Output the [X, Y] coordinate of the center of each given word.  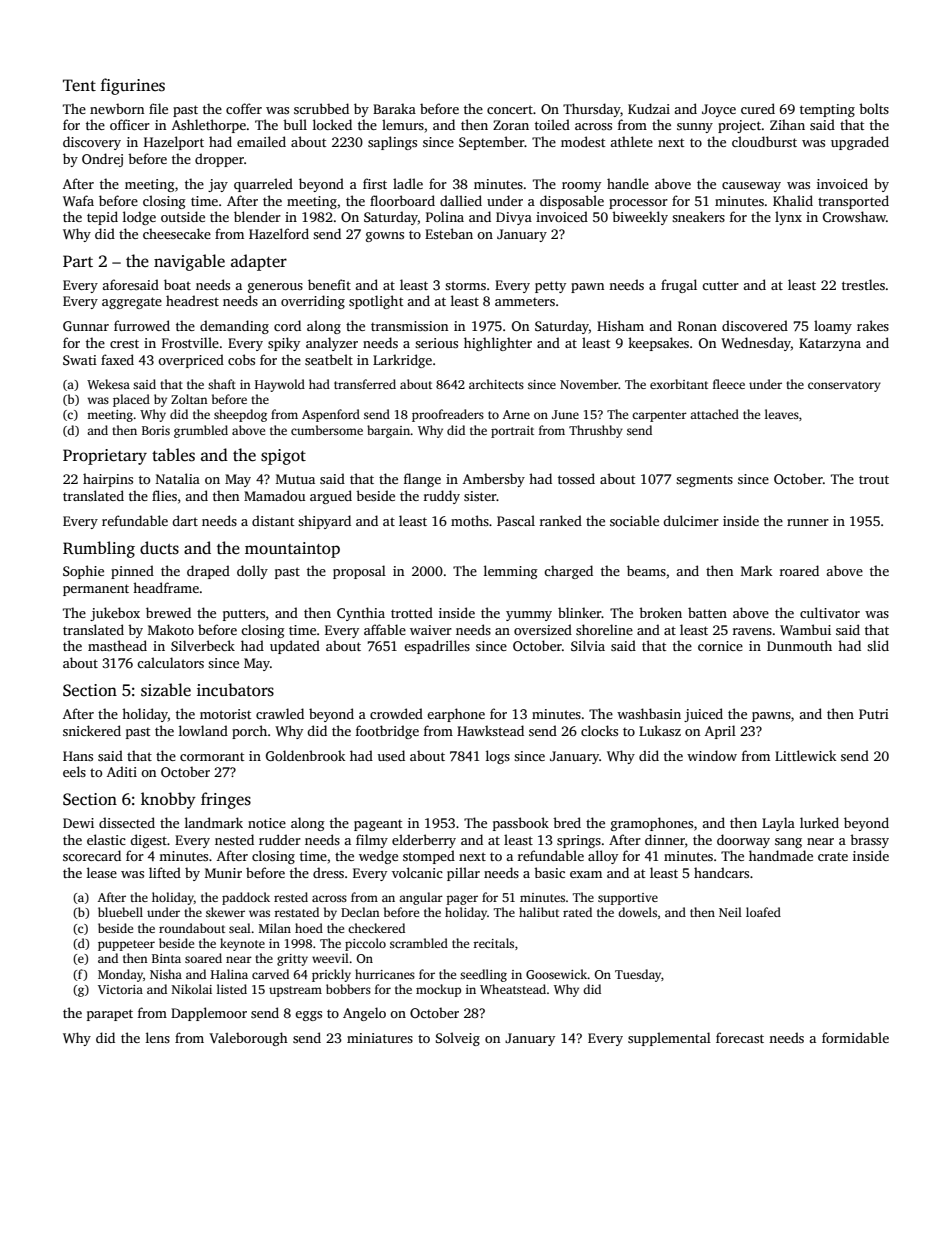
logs [498, 757]
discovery [92, 143]
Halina [229, 974]
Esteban [449, 233]
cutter [720, 285]
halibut [539, 912]
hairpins [108, 480]
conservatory [844, 386]
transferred [365, 384]
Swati [80, 360]
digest [148, 841]
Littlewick [805, 755]
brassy [869, 841]
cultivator [830, 612]
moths [470, 520]
